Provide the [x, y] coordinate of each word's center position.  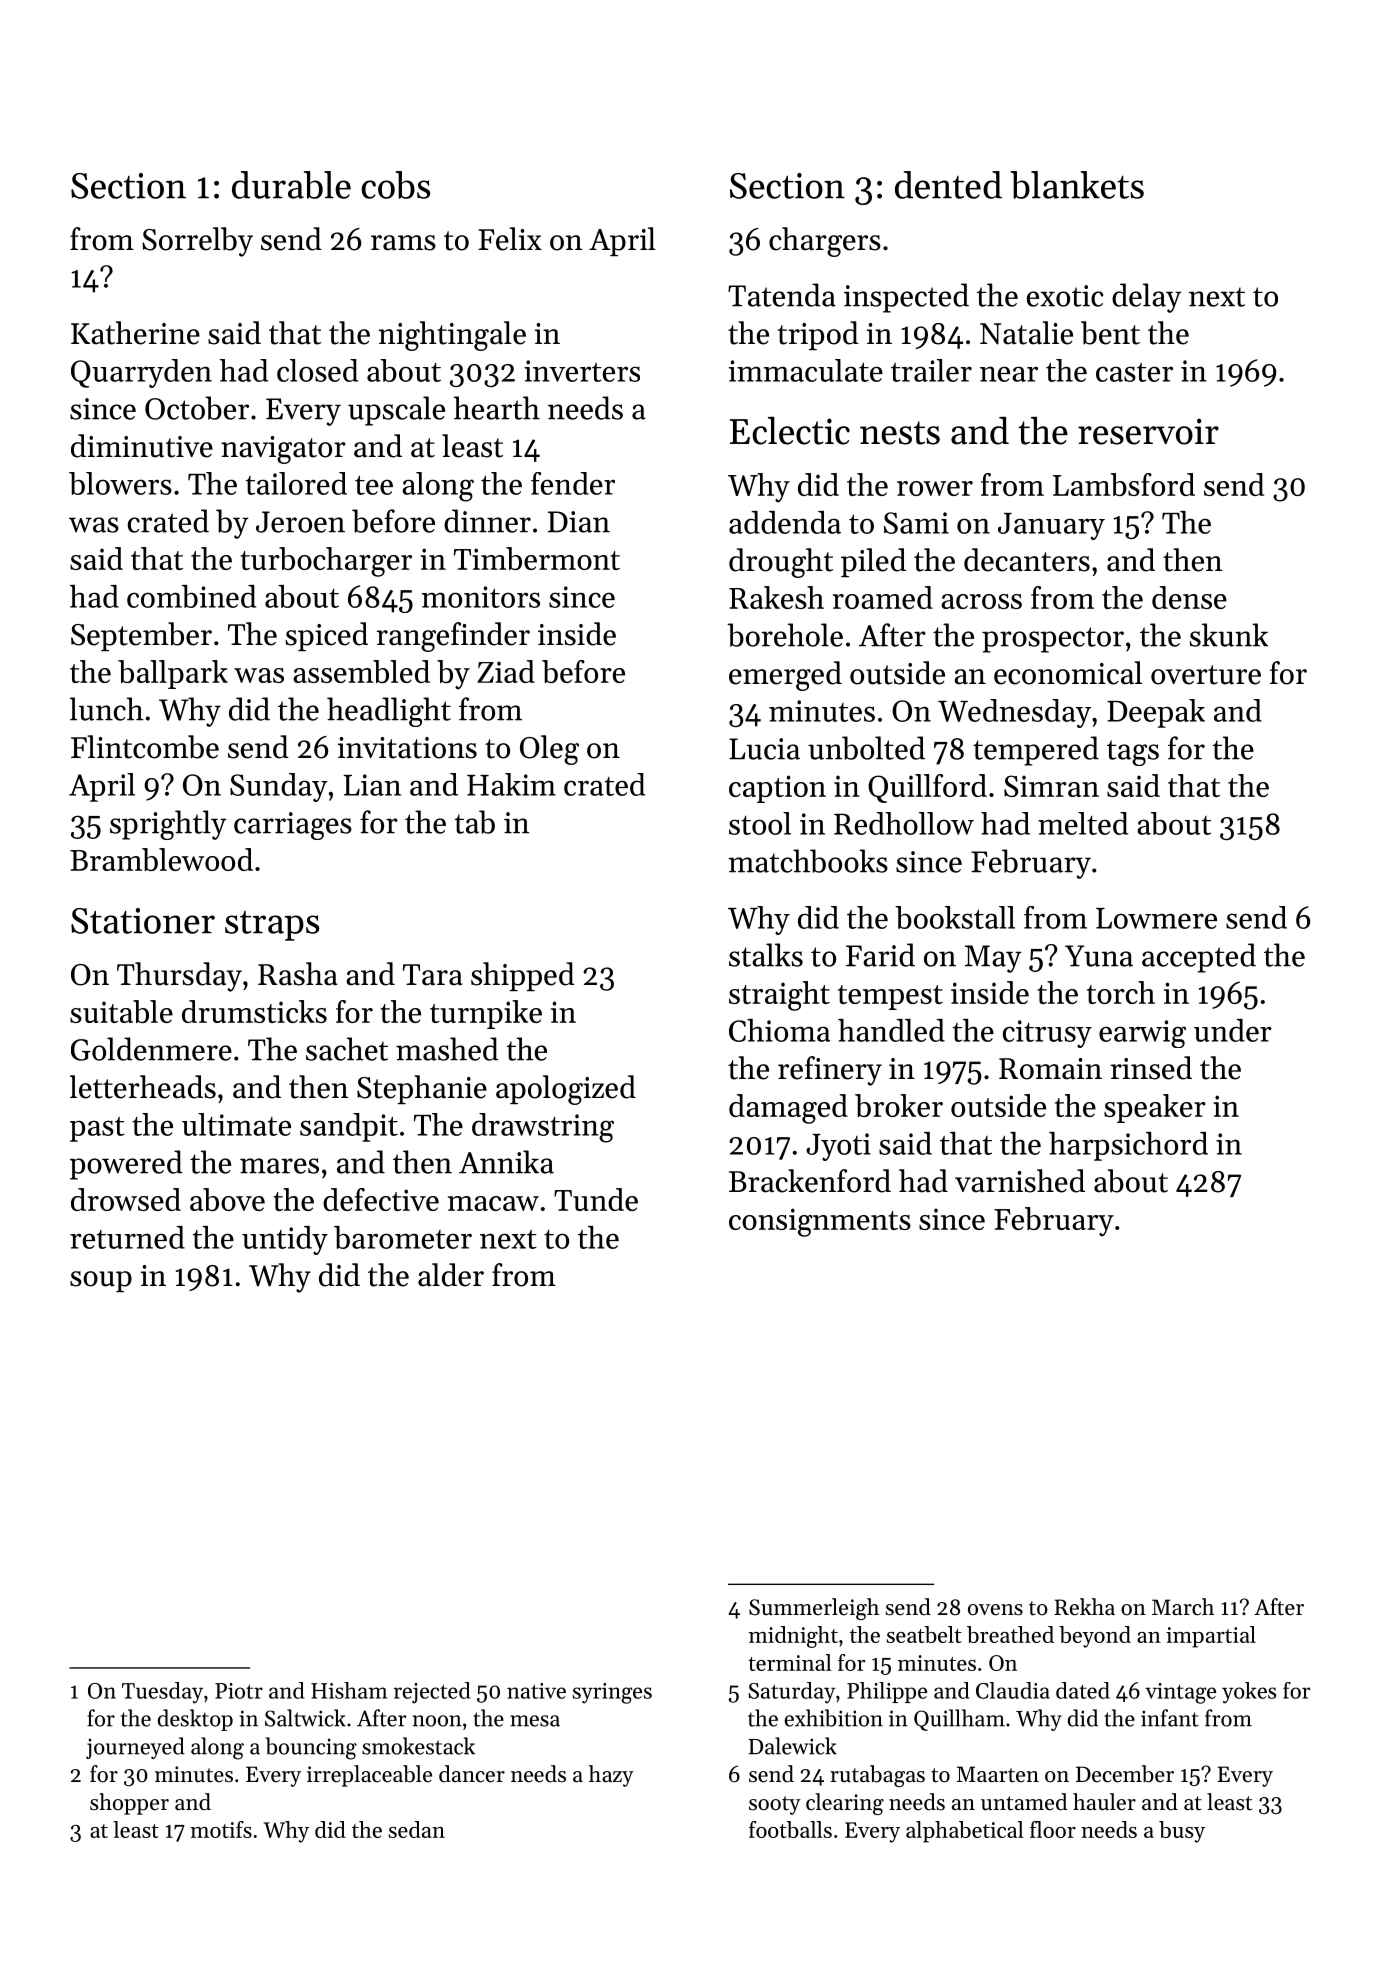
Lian [372, 785]
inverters [582, 371]
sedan [417, 1829]
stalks [766, 955]
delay [1147, 298]
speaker [1155, 1108]
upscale [396, 411]
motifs [221, 1829]
